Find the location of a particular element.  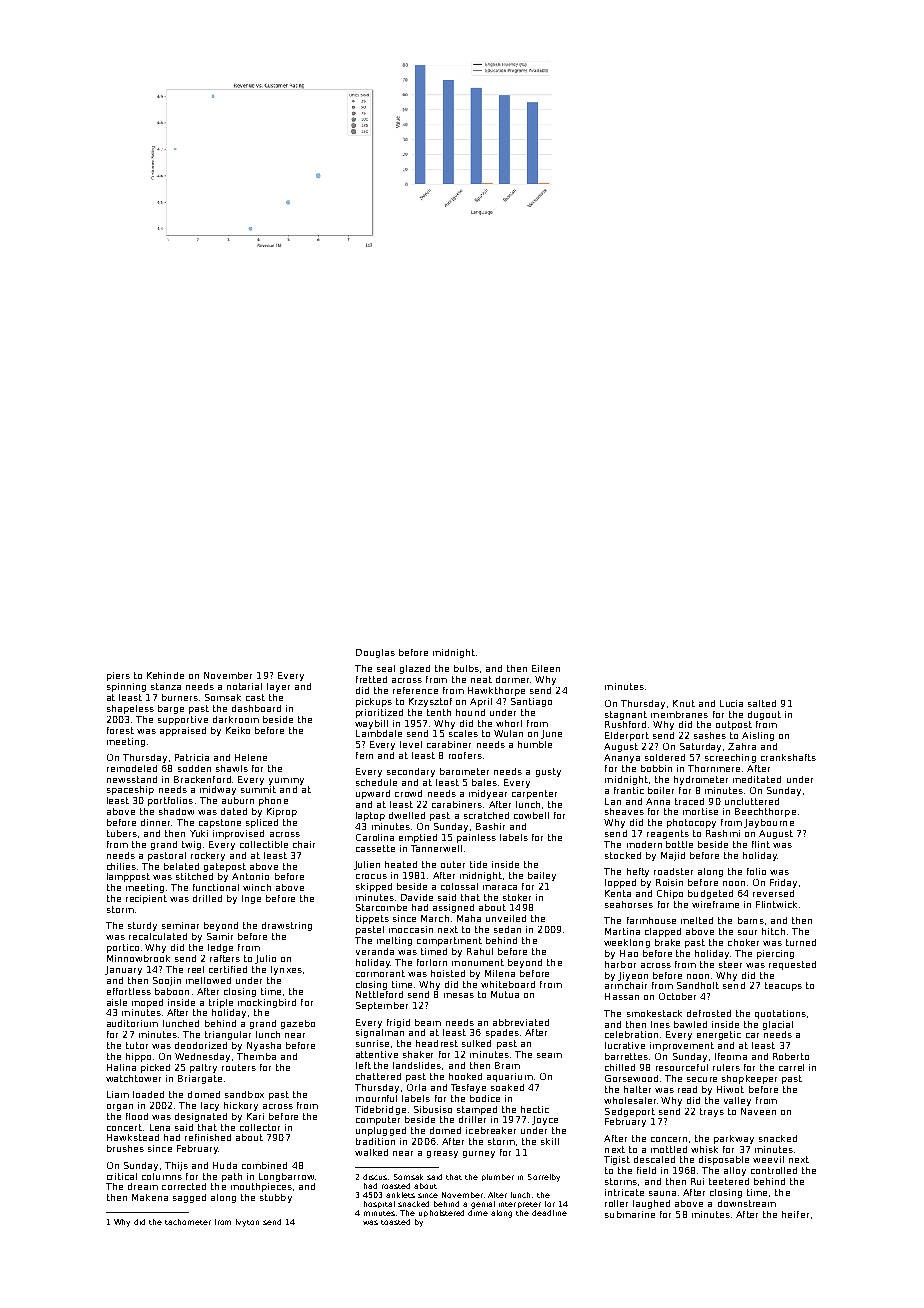

salted is located at coordinates (762, 703).
